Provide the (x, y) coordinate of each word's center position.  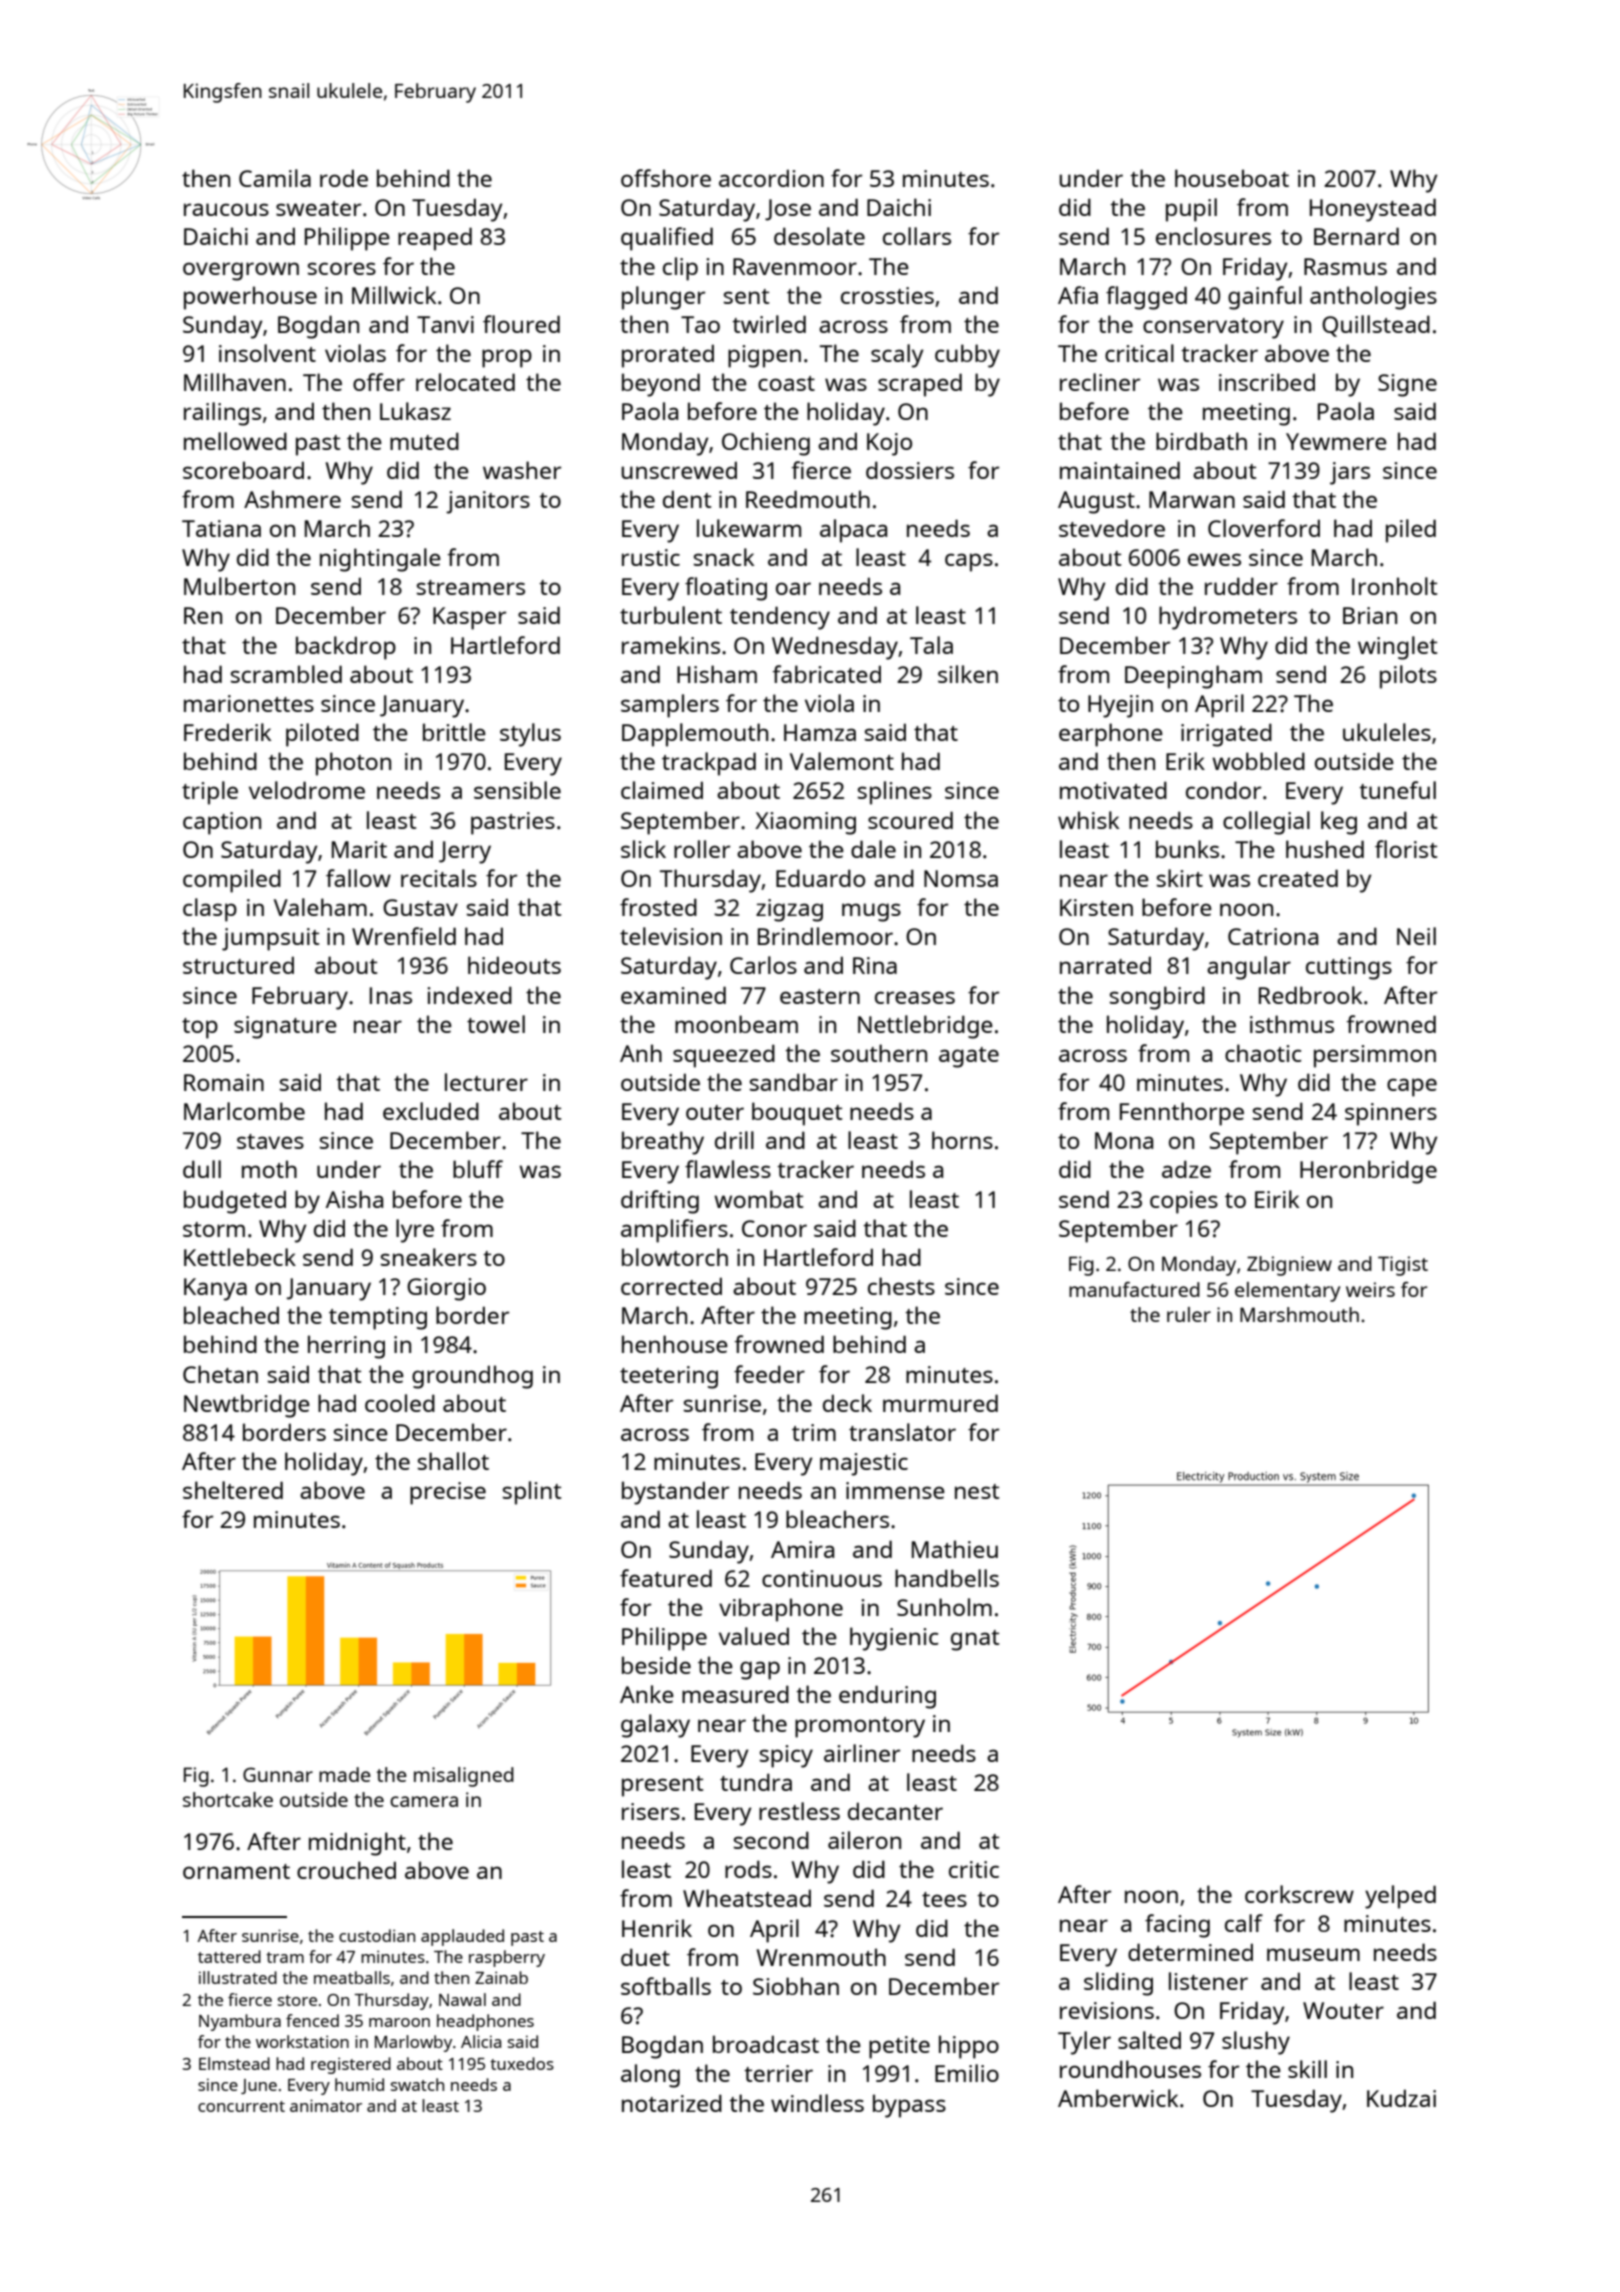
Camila (275, 178)
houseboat (1232, 178)
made (345, 1774)
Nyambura (240, 2022)
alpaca (853, 531)
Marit (359, 849)
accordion (771, 178)
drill (734, 1140)
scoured (910, 820)
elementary (1287, 1292)
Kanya (215, 1289)
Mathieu (955, 1549)
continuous (822, 1578)
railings (222, 414)
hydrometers (1228, 618)
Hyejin (1120, 706)
